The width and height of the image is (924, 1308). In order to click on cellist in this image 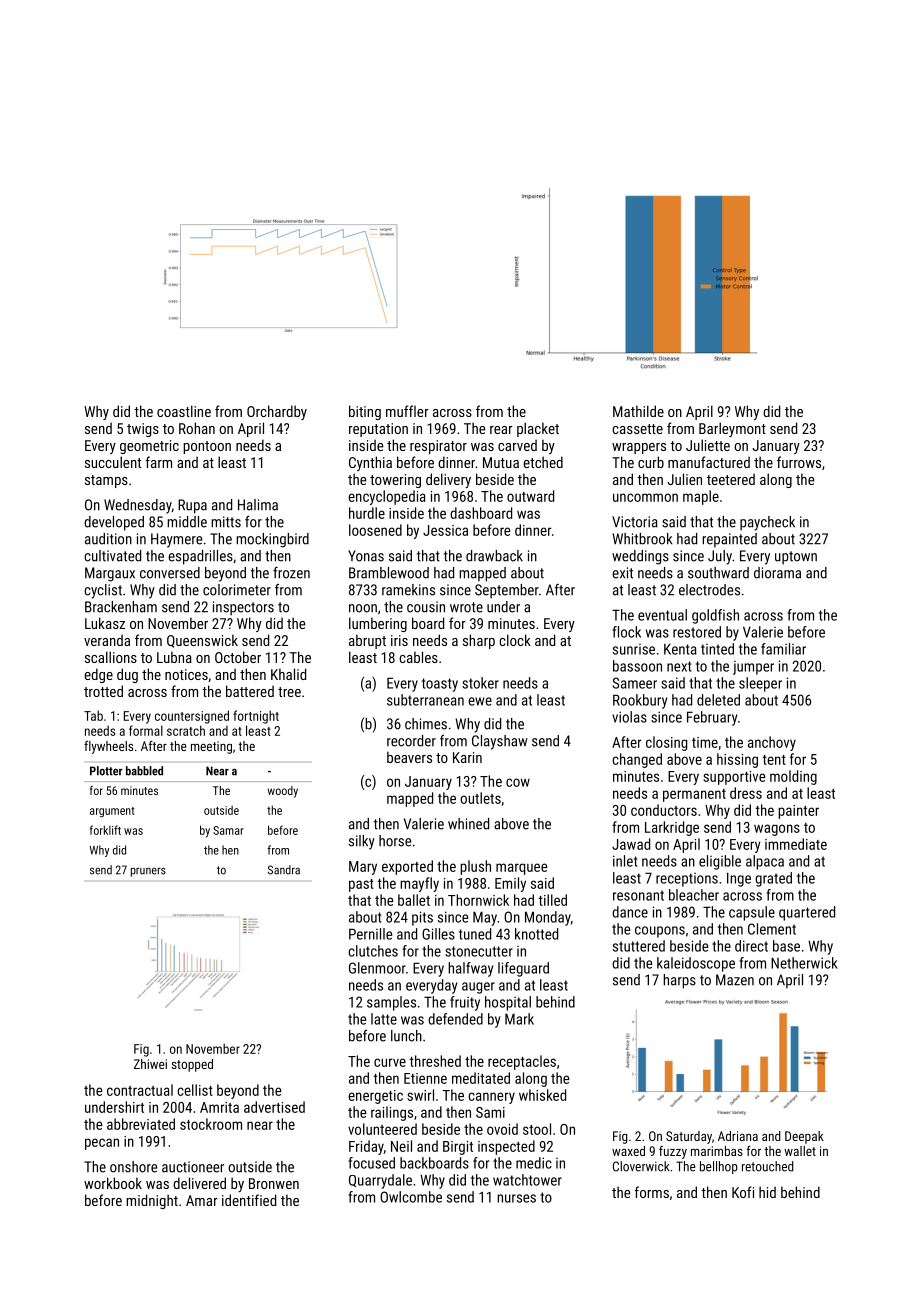, I will do `click(195, 1090)`.
